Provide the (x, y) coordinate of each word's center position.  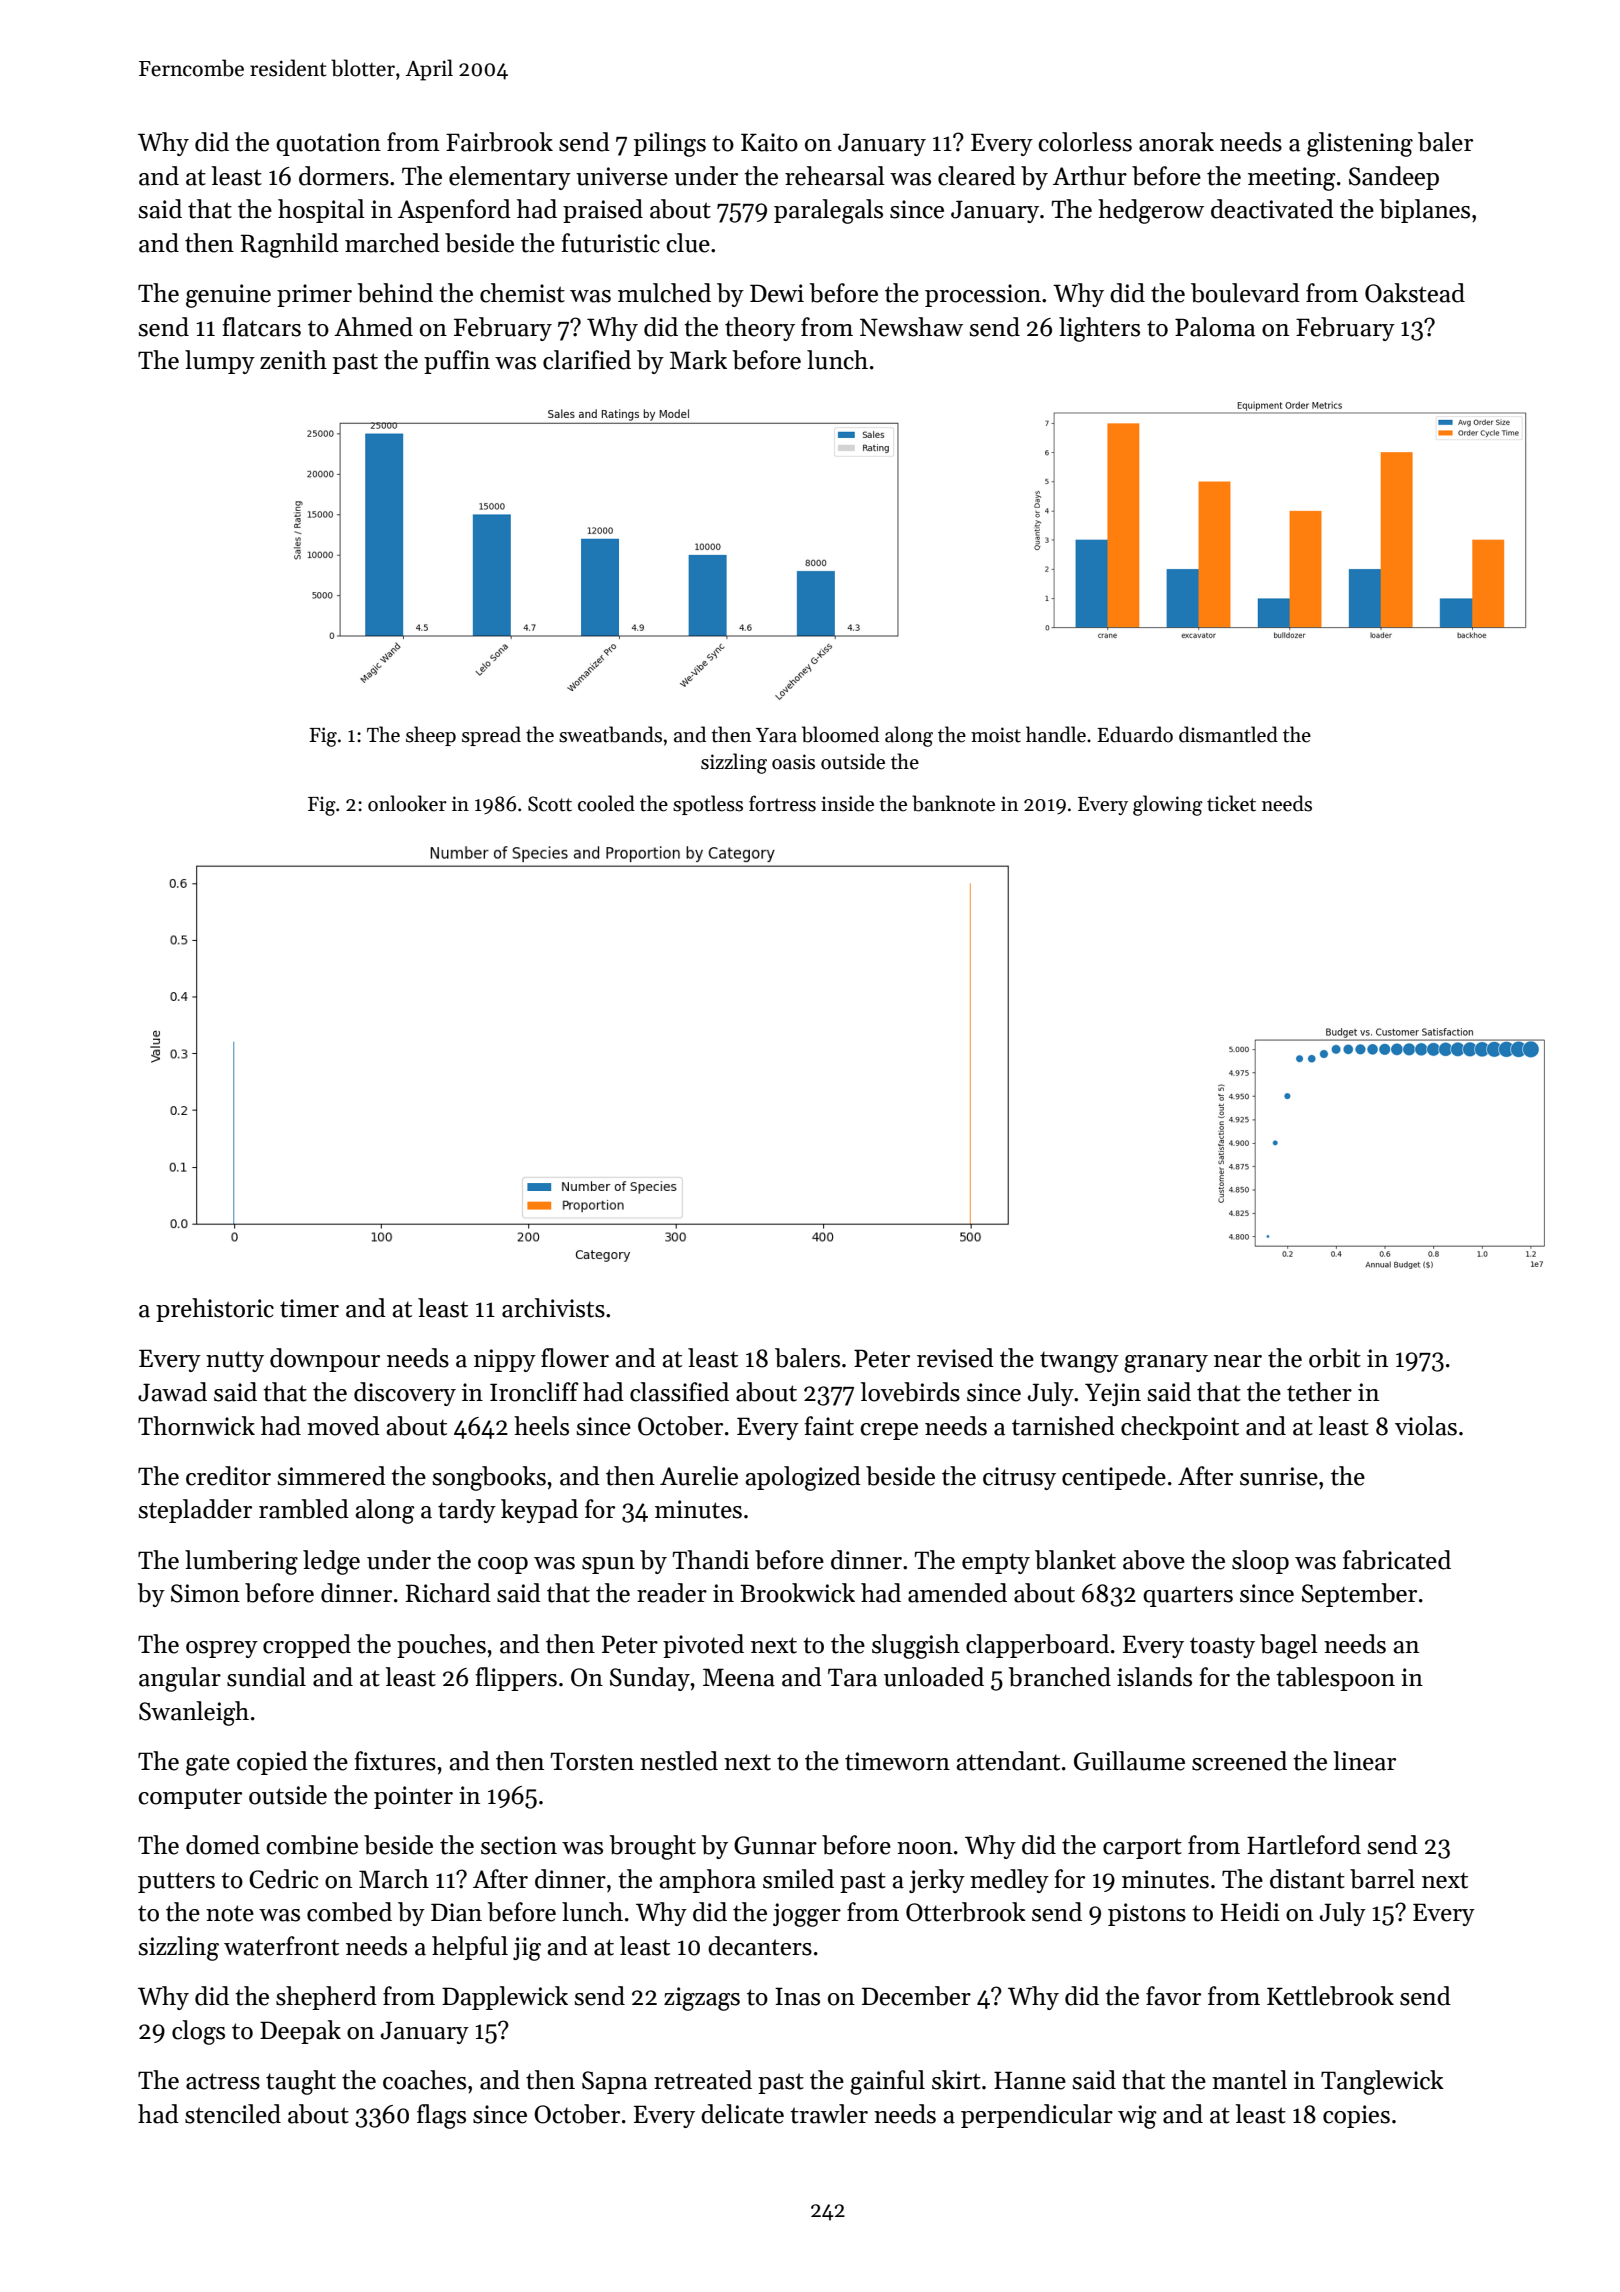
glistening (1360, 144)
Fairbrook (499, 142)
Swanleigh (194, 1713)
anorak (1176, 142)
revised (955, 1358)
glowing (1168, 805)
